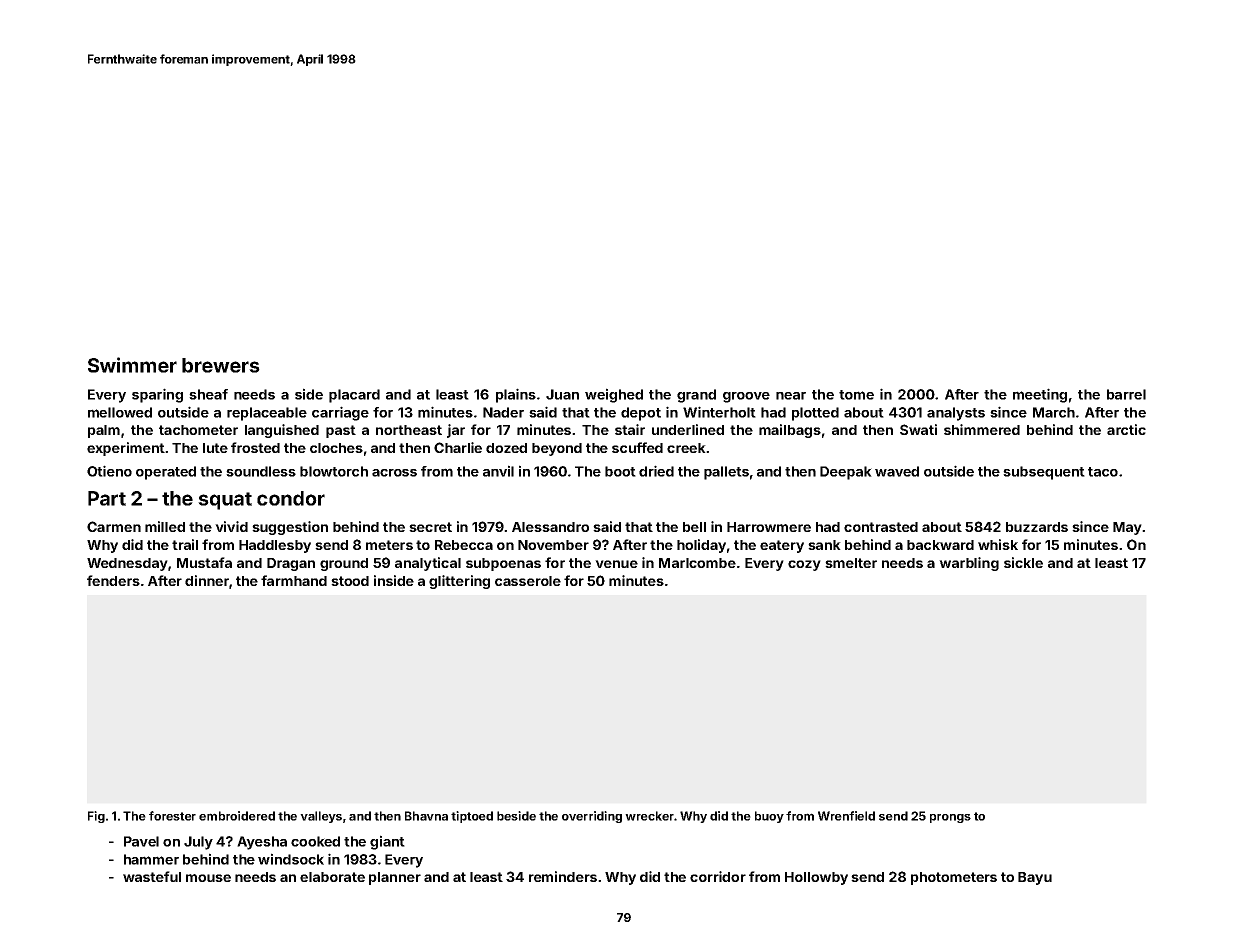 The image size is (1233, 952). I want to click on wrecker, so click(649, 816).
